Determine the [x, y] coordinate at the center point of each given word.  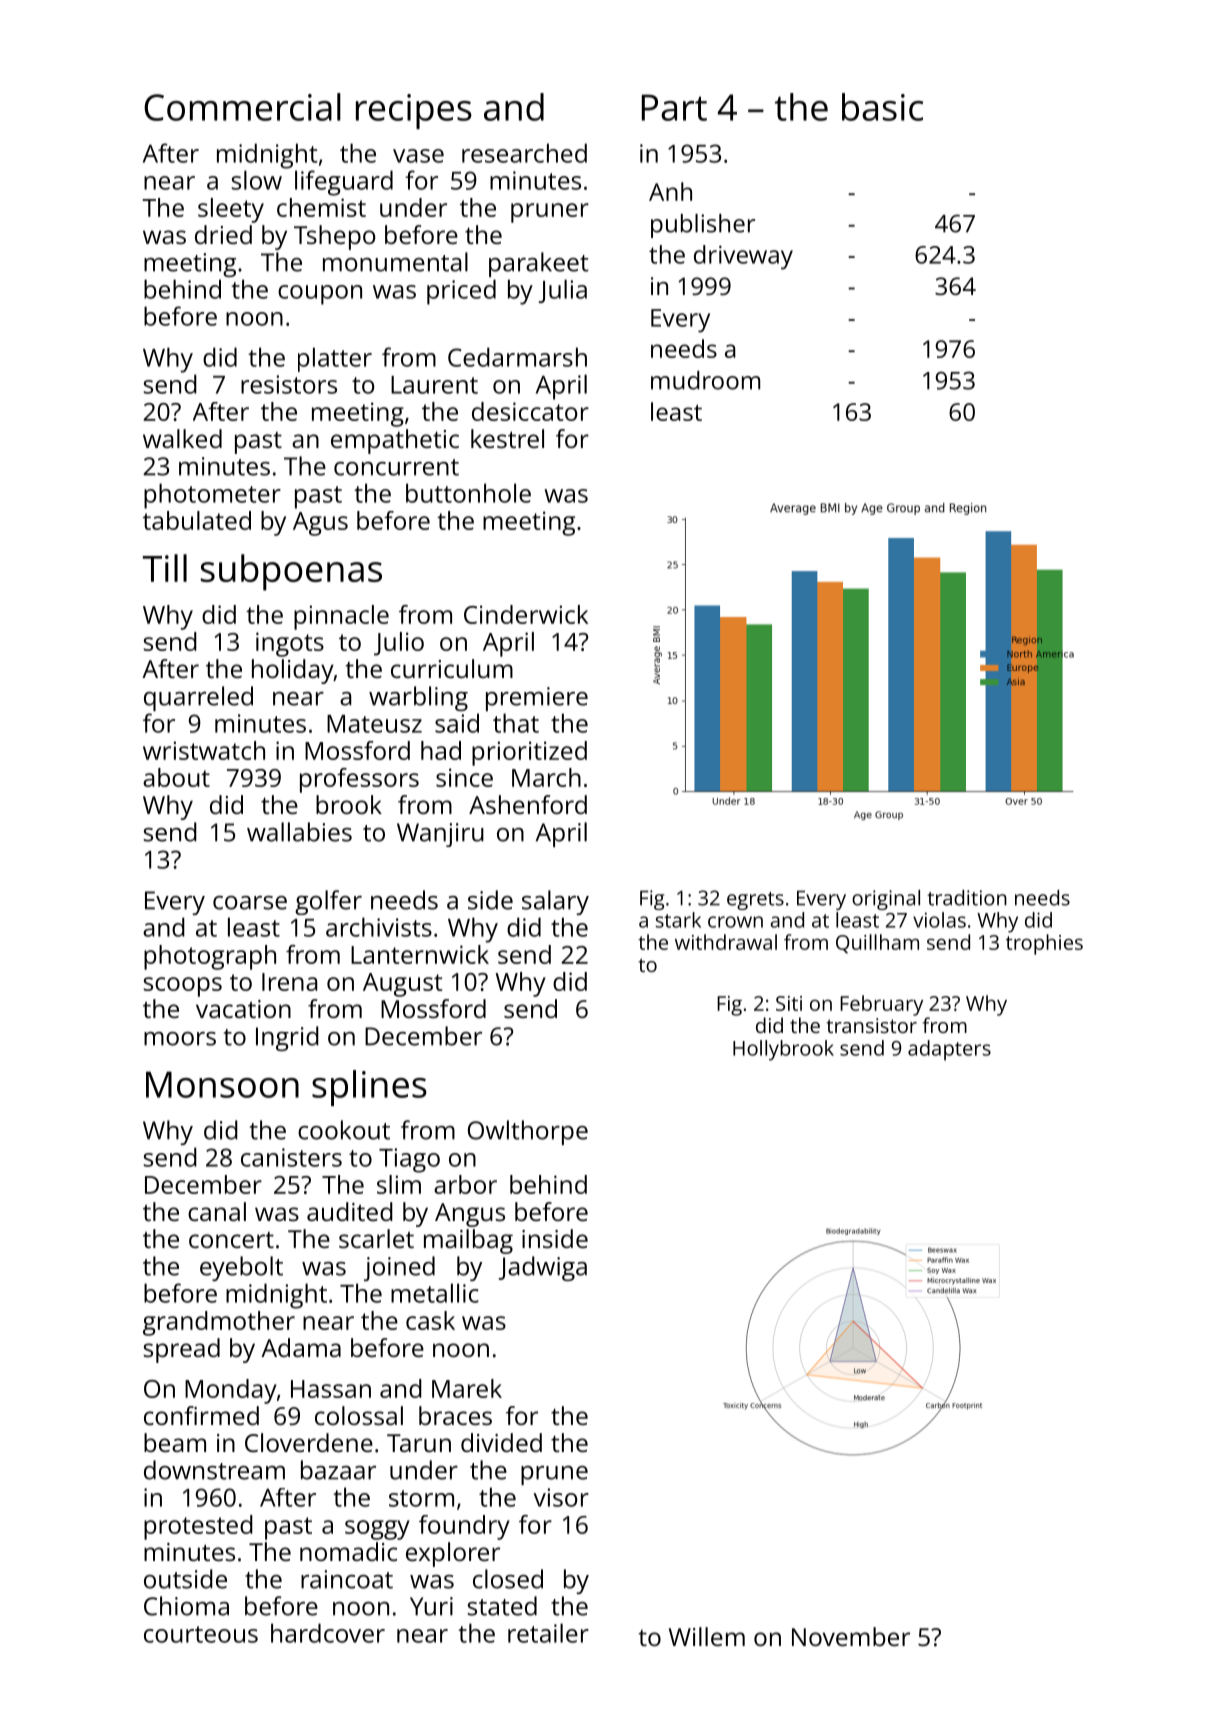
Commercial [242, 107]
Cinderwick [526, 614]
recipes [414, 111]
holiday [293, 671]
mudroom [705, 380]
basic [882, 107]
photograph [210, 957]
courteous [201, 1634]
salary [555, 902]
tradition [967, 898]
